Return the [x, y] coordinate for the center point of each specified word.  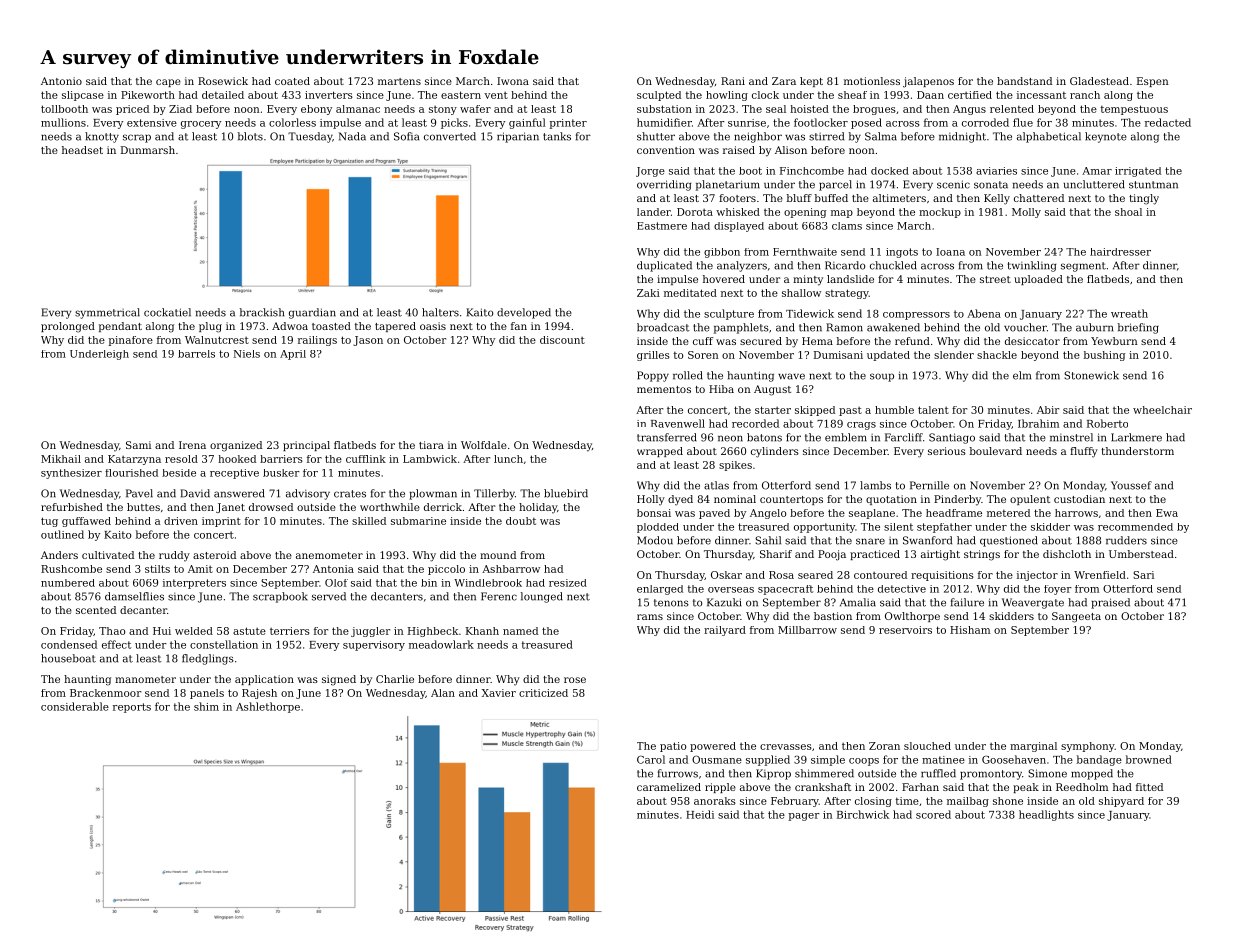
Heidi [700, 814]
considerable [75, 706]
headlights [1046, 815]
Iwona [513, 81]
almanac [358, 109]
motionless [872, 81]
